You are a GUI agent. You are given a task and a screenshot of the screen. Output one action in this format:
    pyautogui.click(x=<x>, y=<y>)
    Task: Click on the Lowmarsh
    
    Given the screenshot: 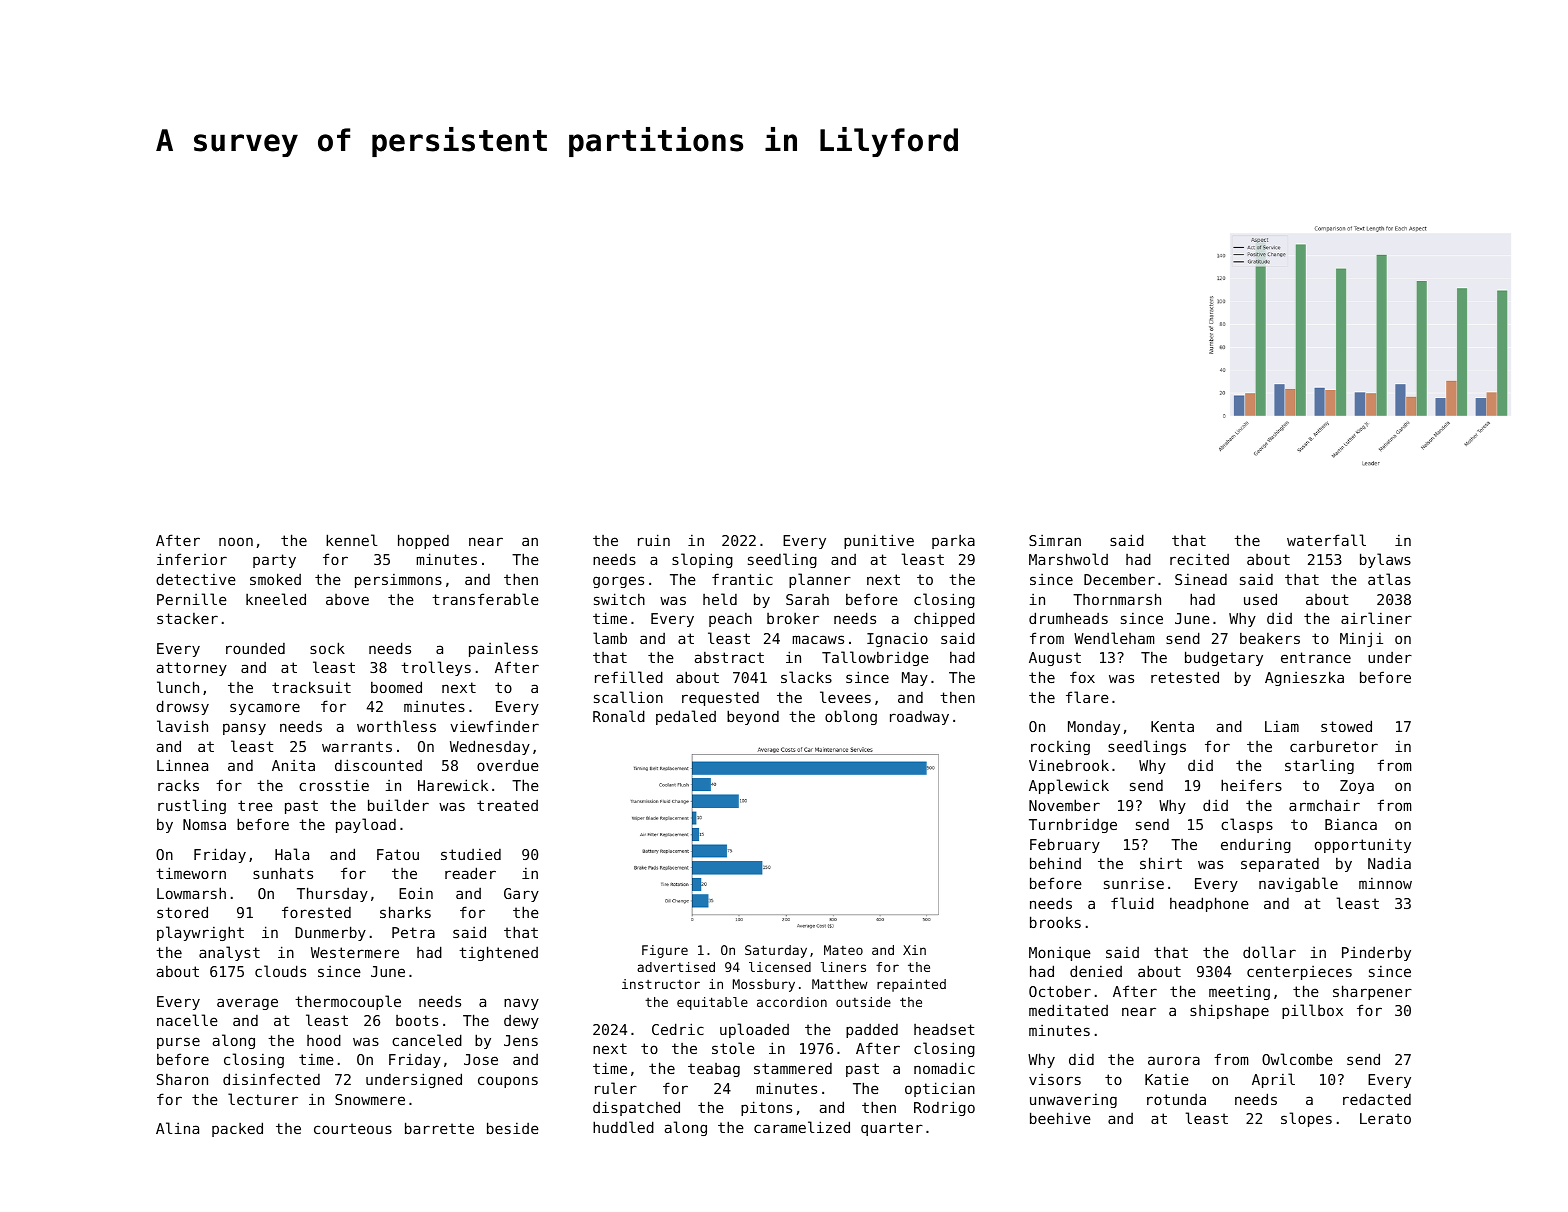 What is the action you would take?
    pyautogui.click(x=191, y=893)
